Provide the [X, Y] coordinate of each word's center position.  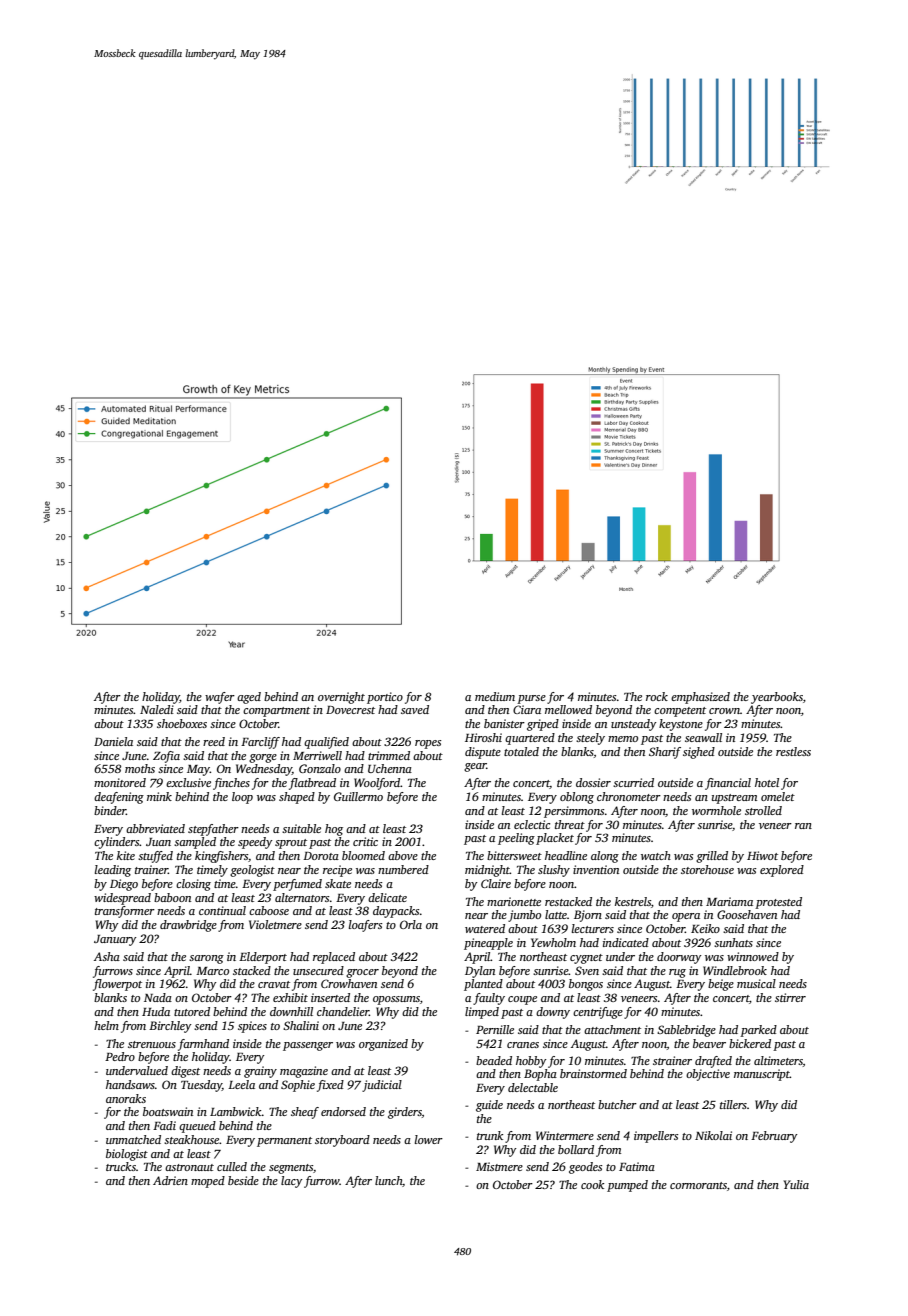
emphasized [700, 698]
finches [231, 784]
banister [504, 723]
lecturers [593, 928]
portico [385, 698]
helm [106, 1025]
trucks [121, 1166]
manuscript [762, 1075]
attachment [612, 1029]
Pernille [495, 1029]
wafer [220, 698]
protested [778, 903]
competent [680, 712]
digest [185, 1072]
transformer [125, 912]
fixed [330, 1086]
